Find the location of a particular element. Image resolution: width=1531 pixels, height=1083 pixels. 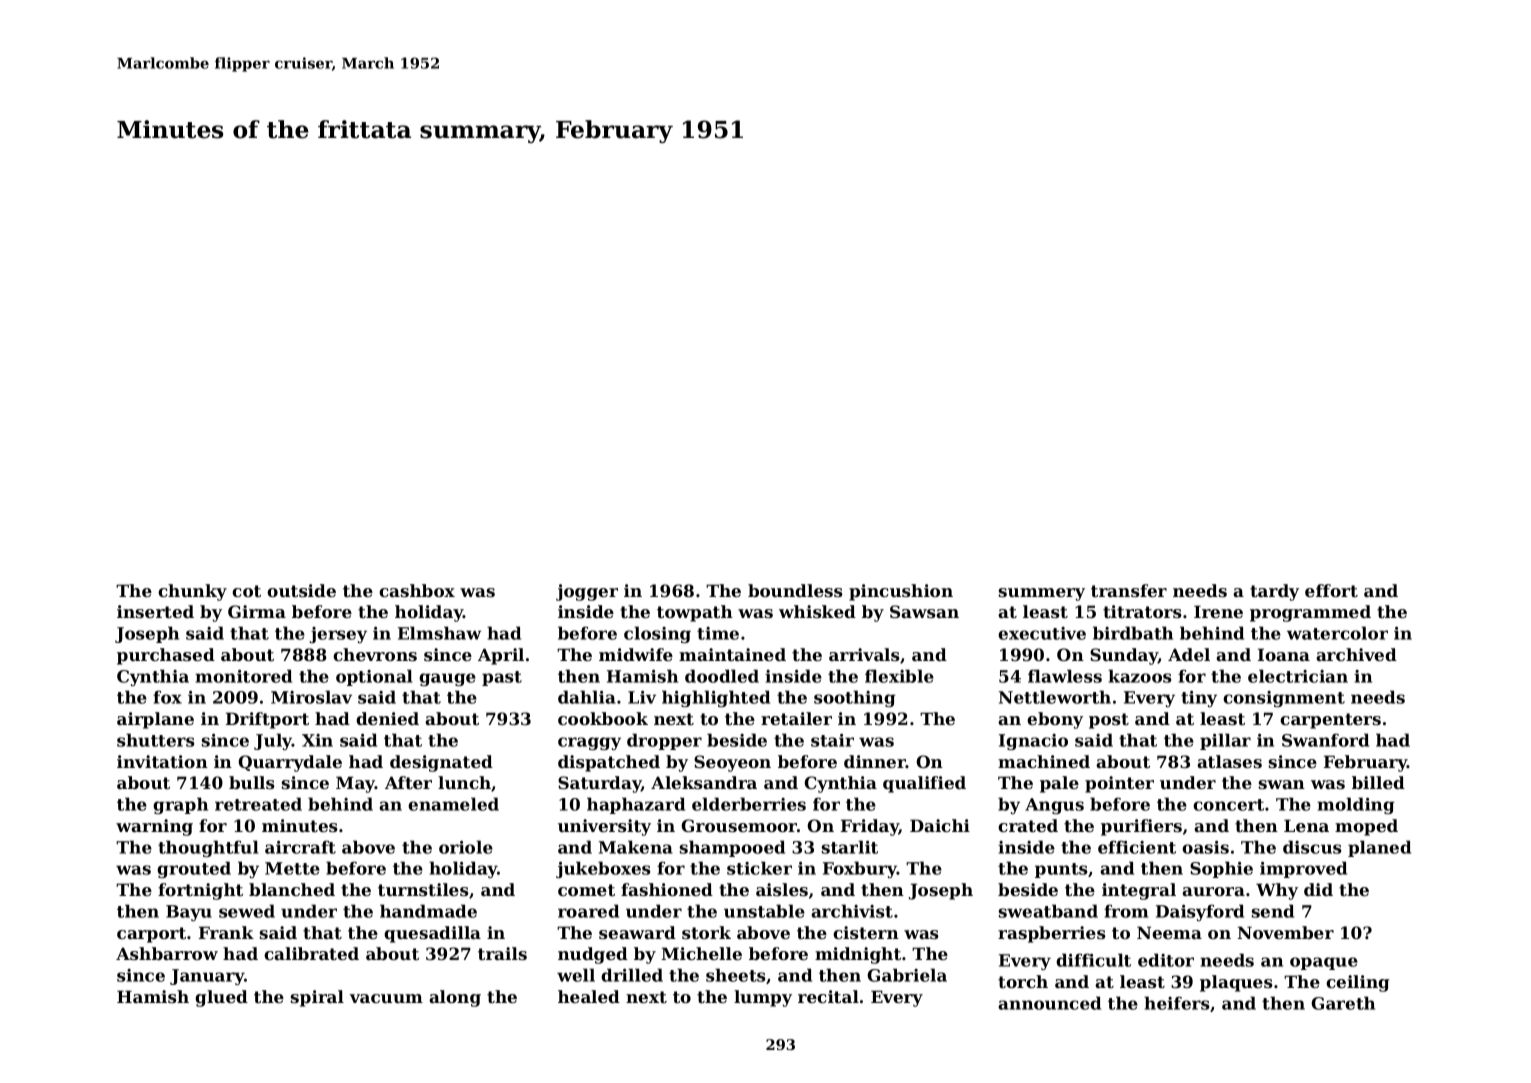

moped is located at coordinates (1366, 827).
